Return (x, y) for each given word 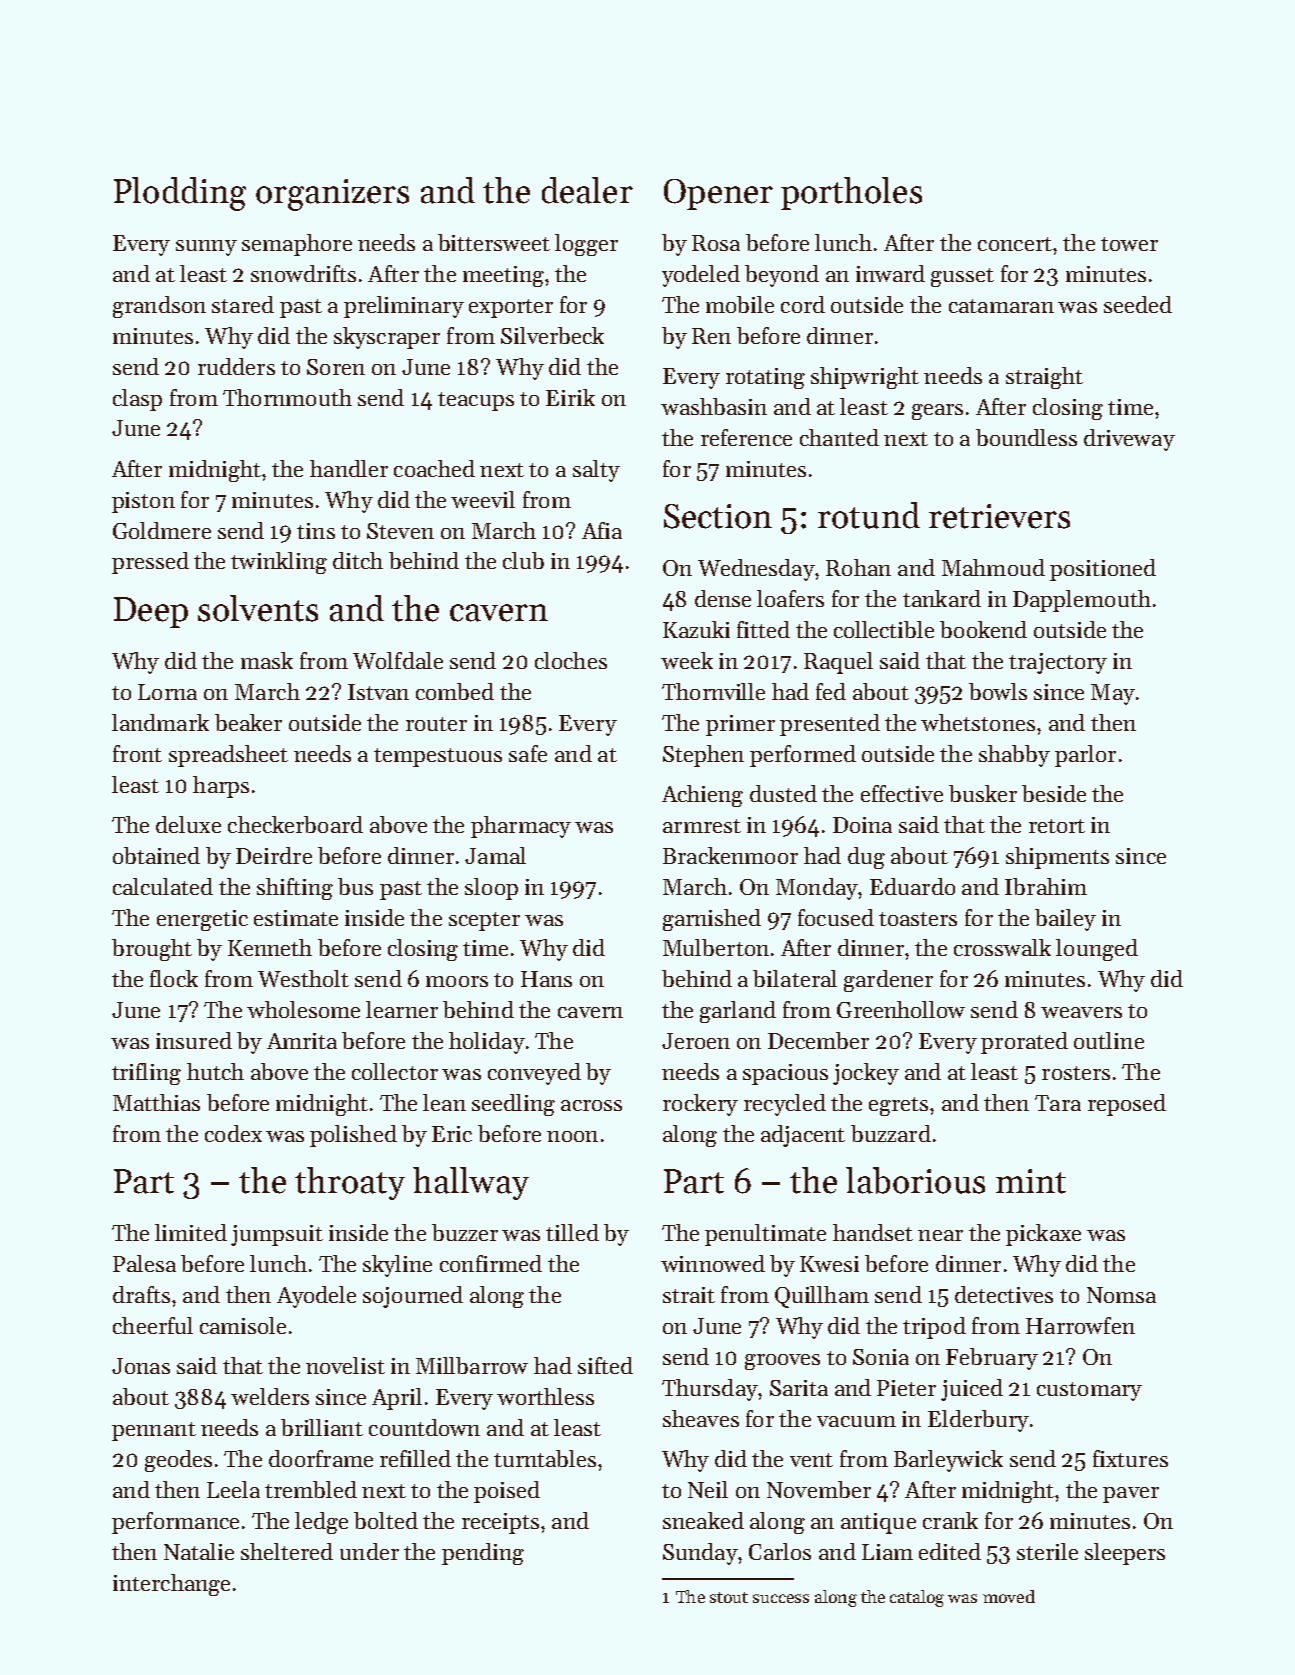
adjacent (803, 1136)
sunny (206, 248)
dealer (587, 190)
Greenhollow (901, 1009)
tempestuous (438, 757)
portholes (851, 193)
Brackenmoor (730, 855)
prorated (1024, 1043)
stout (729, 1597)
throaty (350, 1183)
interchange (171, 1585)
